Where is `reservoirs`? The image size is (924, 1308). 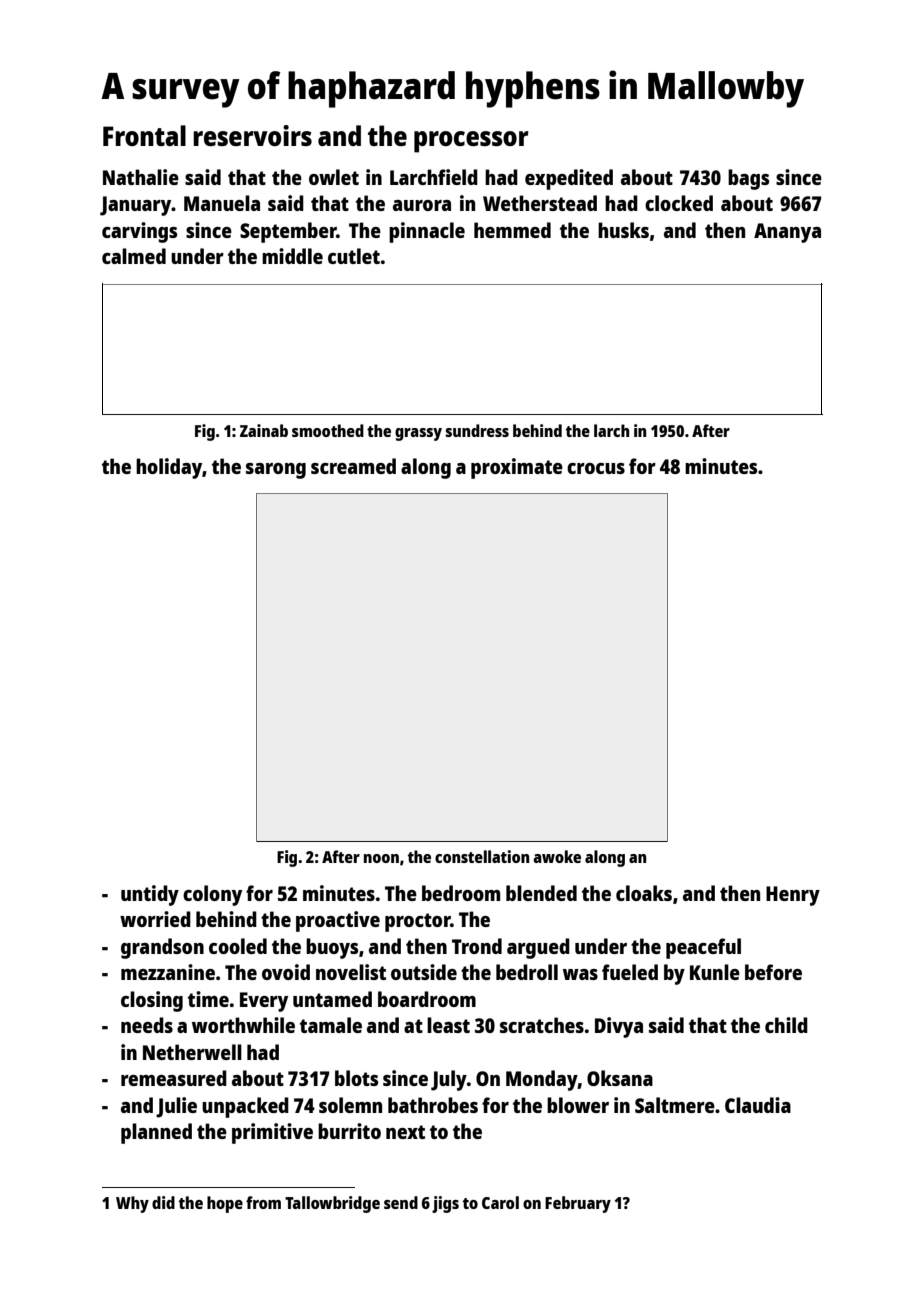 reservoirs is located at coordinates (252, 135).
